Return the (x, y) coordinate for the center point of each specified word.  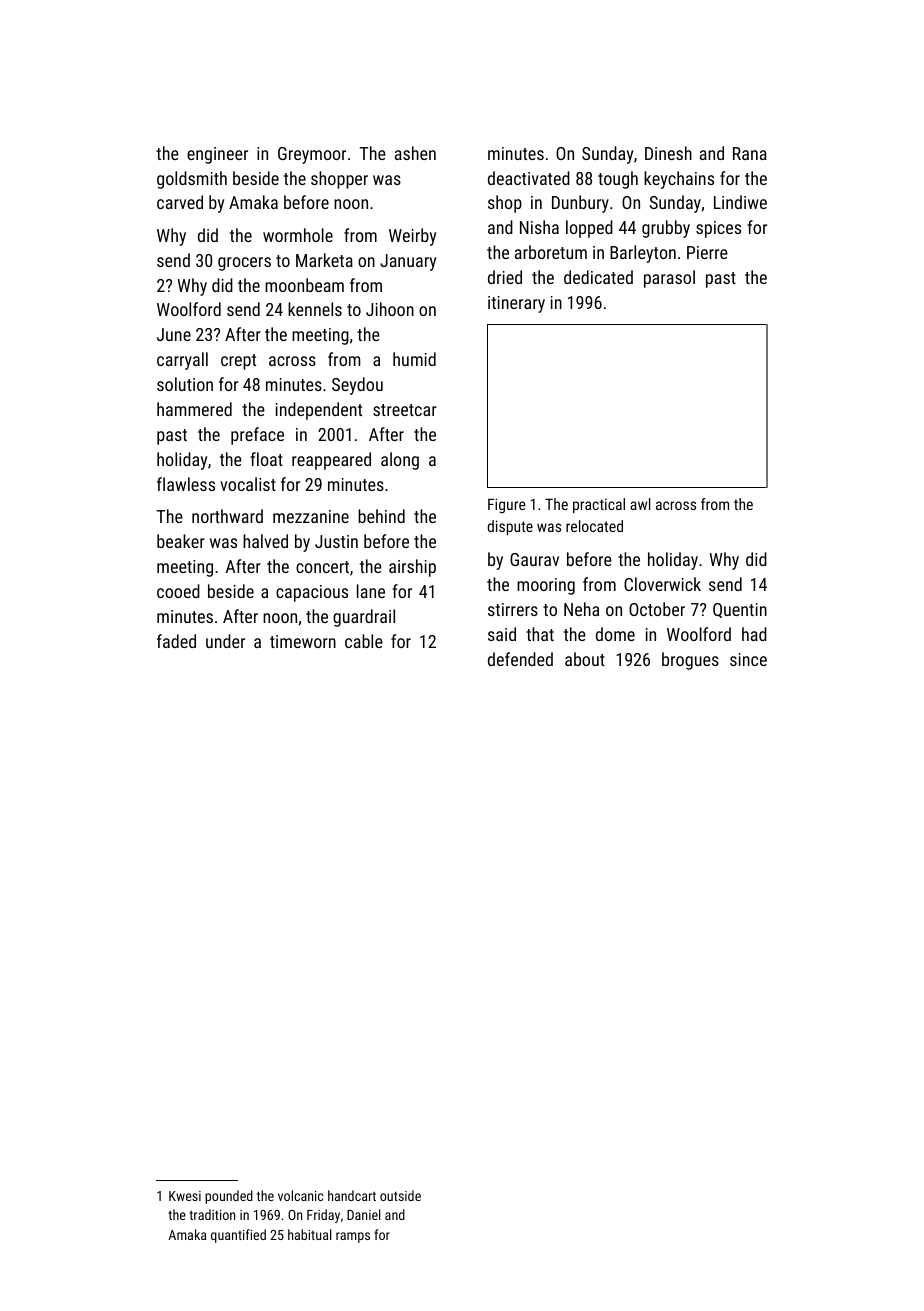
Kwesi (185, 1196)
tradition (212, 1214)
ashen (415, 153)
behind (381, 516)
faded (176, 641)
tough (618, 180)
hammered (194, 409)
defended (520, 659)
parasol (669, 279)
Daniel (363, 1214)
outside (400, 1195)
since (748, 659)
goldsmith (192, 180)
